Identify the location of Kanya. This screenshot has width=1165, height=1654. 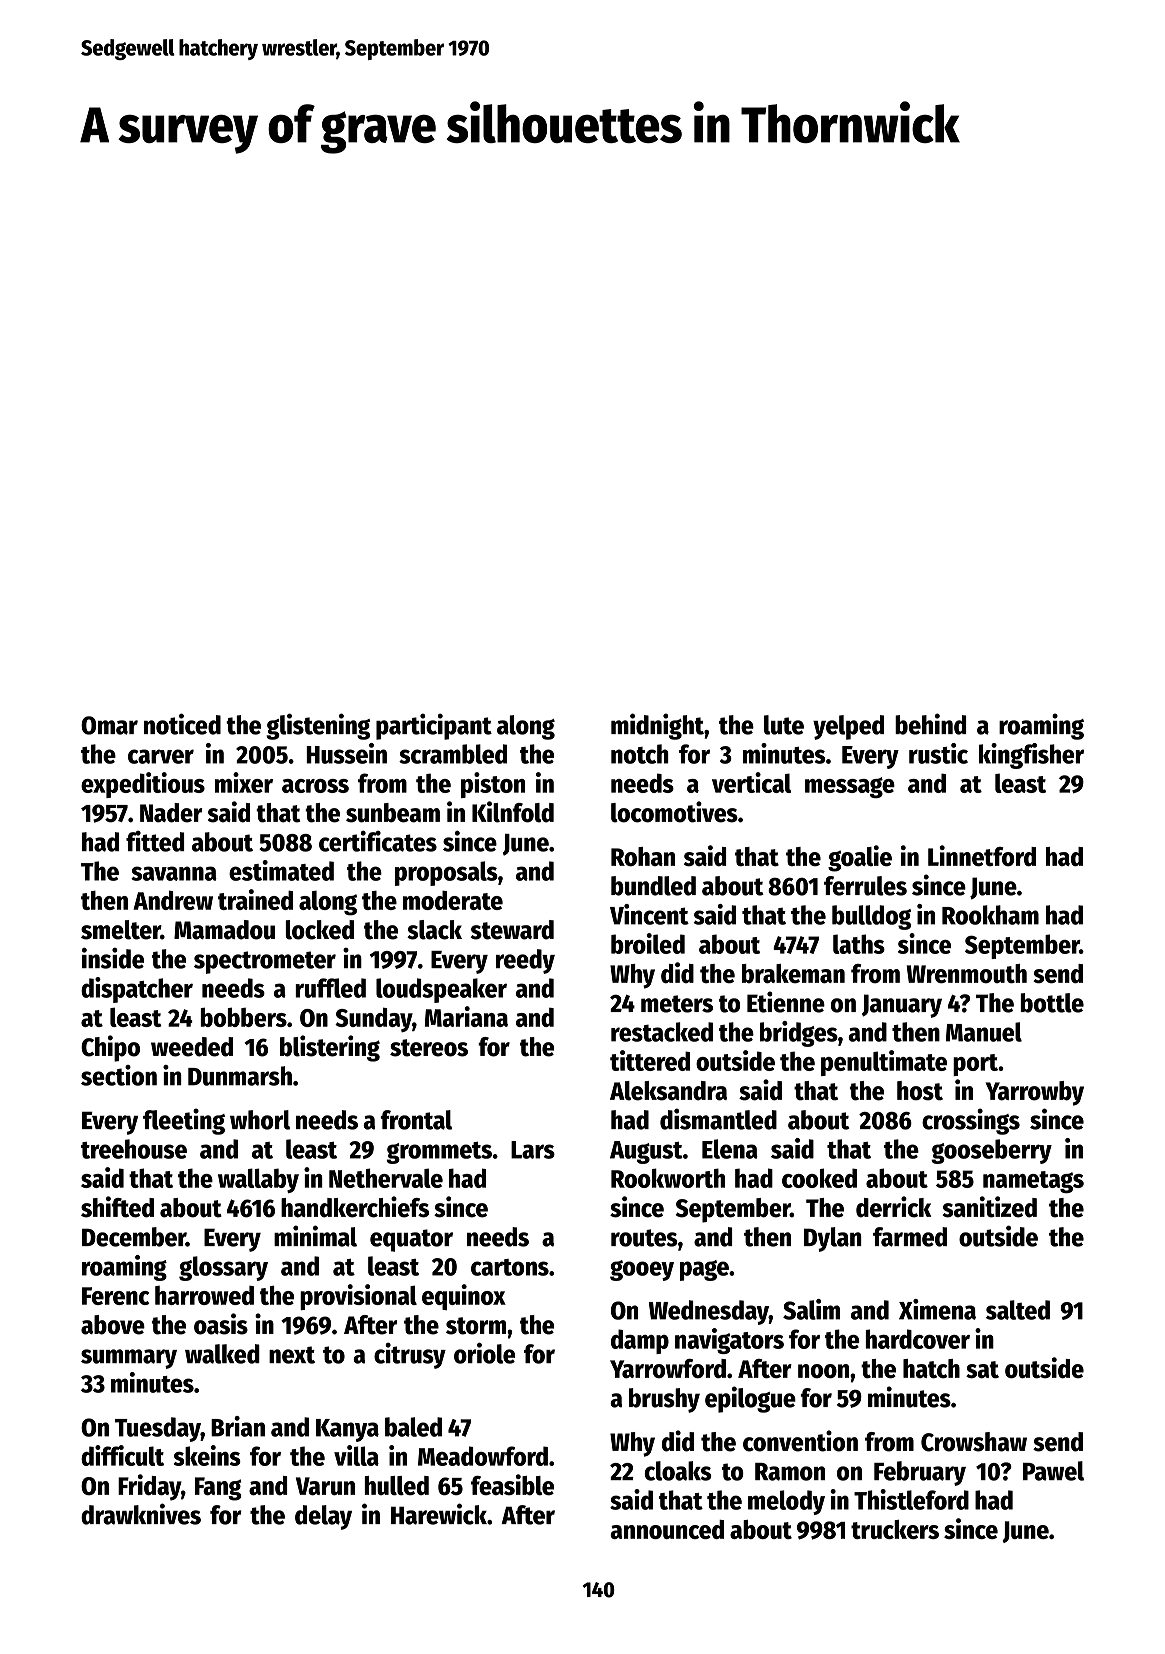
(347, 1430).
